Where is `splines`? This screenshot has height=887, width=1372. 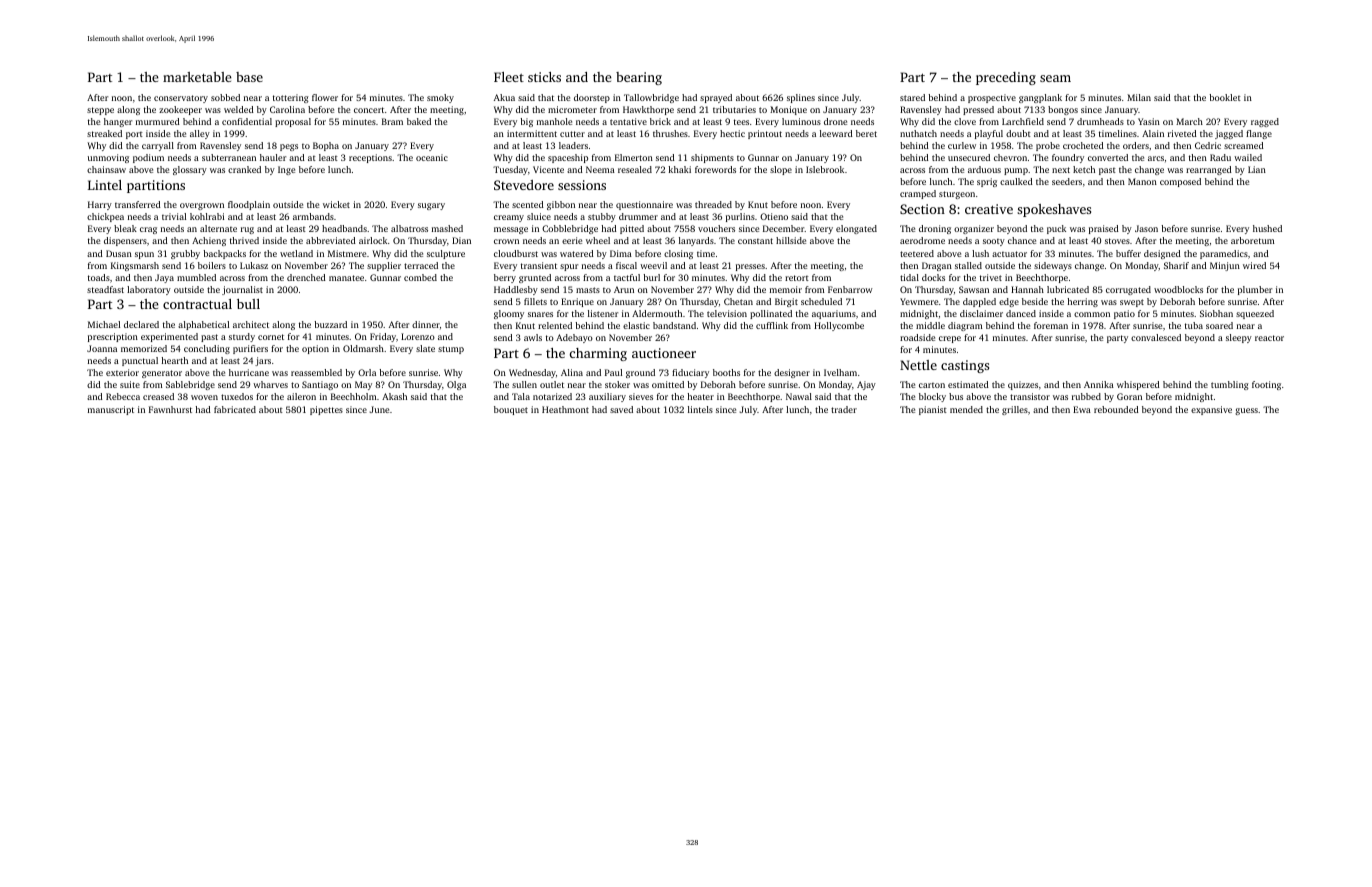 splines is located at coordinates (801, 98).
